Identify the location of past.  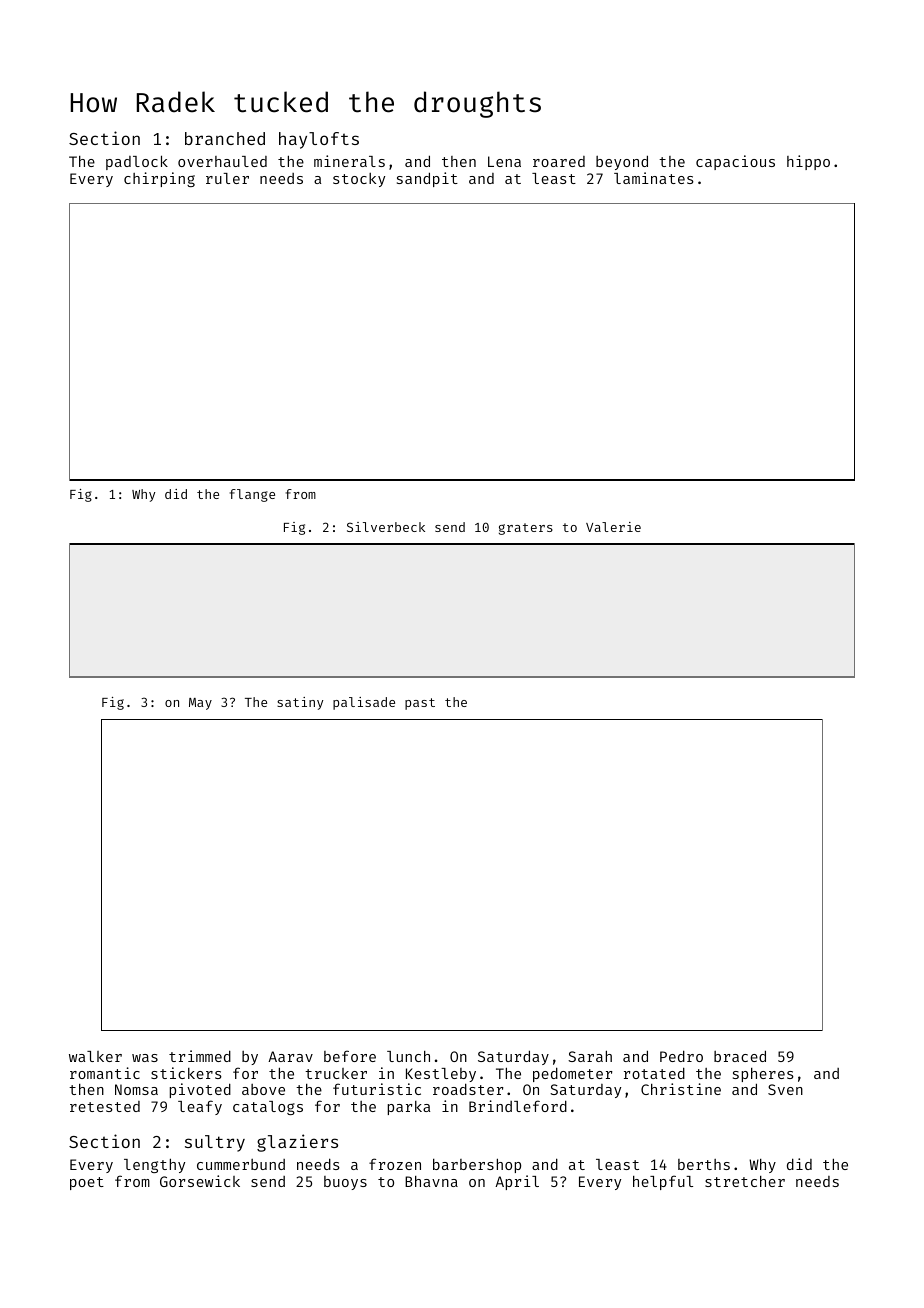
(420, 704).
